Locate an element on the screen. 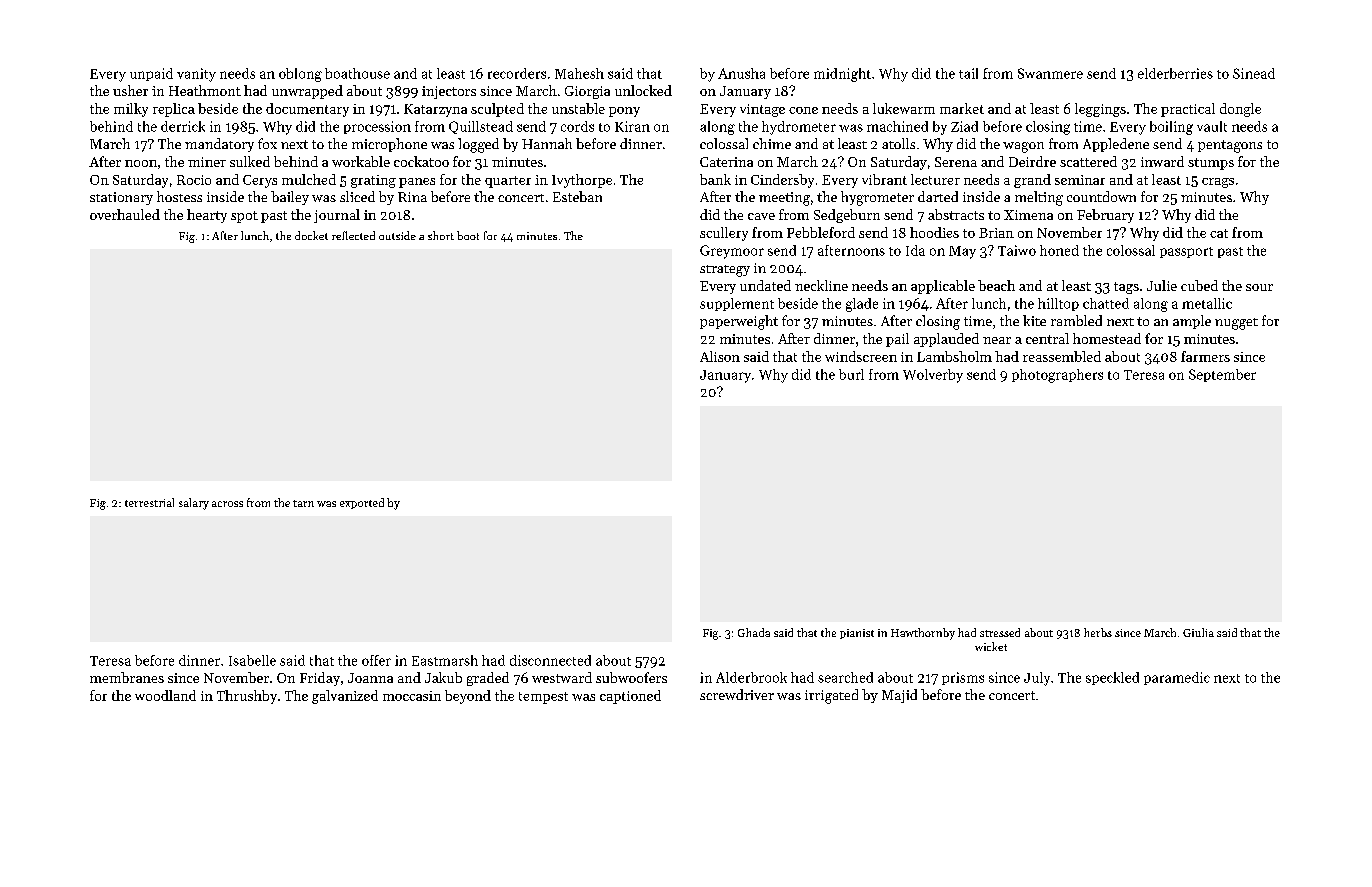 The width and height of the screenshot is (1372, 887). salary is located at coordinates (194, 504).
